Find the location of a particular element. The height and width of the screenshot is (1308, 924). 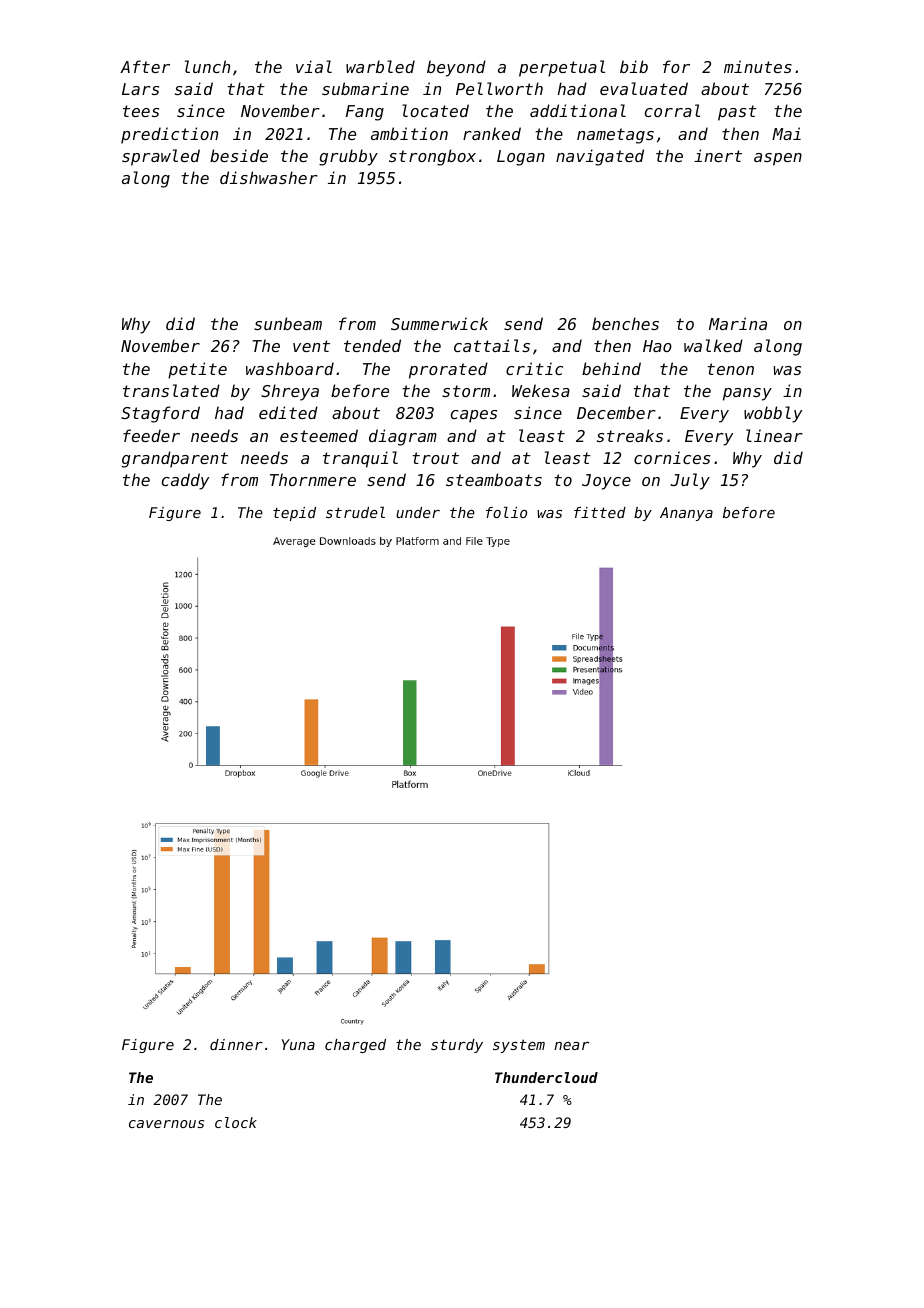

strudel is located at coordinates (355, 512).
